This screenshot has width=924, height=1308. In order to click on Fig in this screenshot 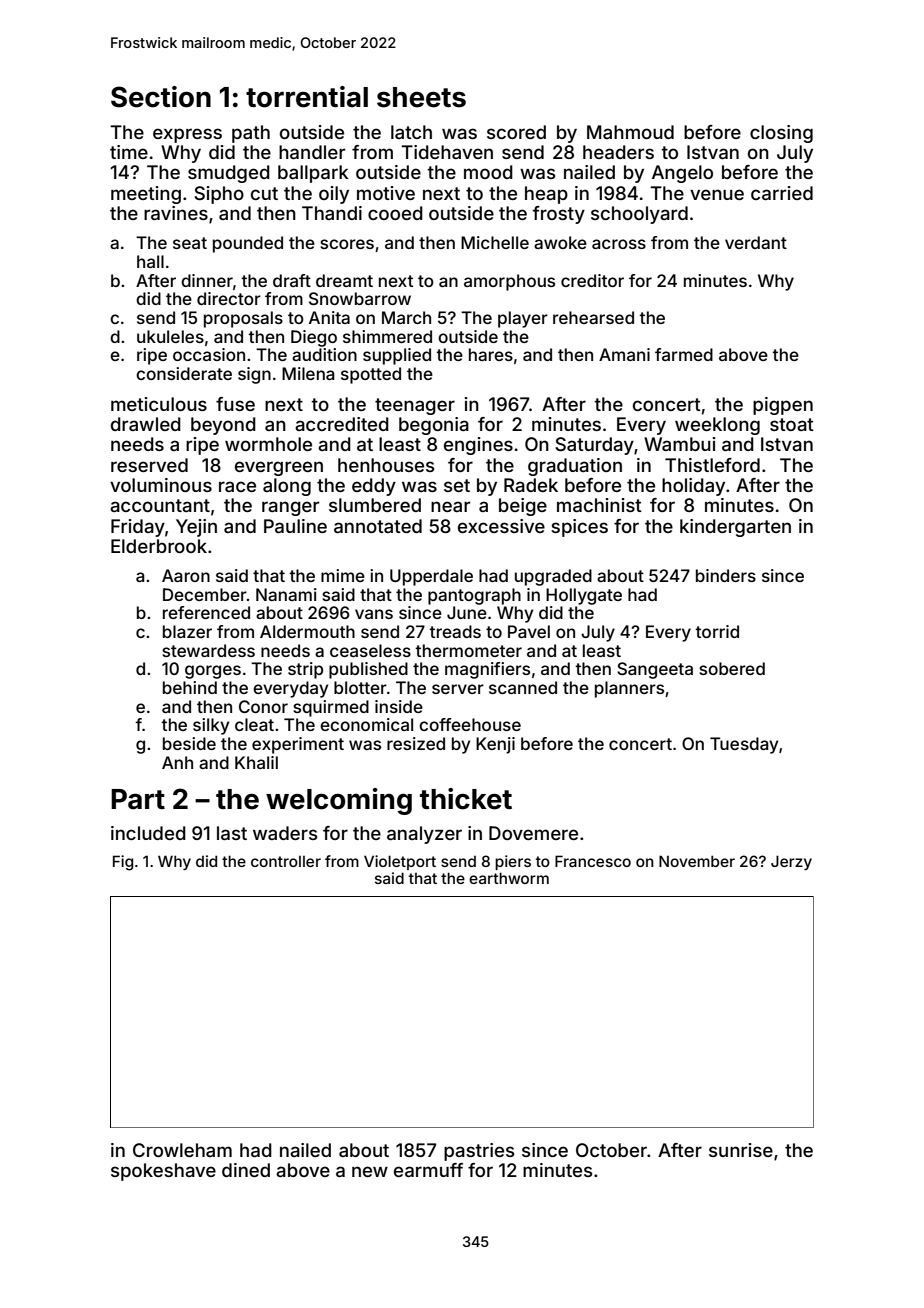, I will do `click(123, 863)`.
